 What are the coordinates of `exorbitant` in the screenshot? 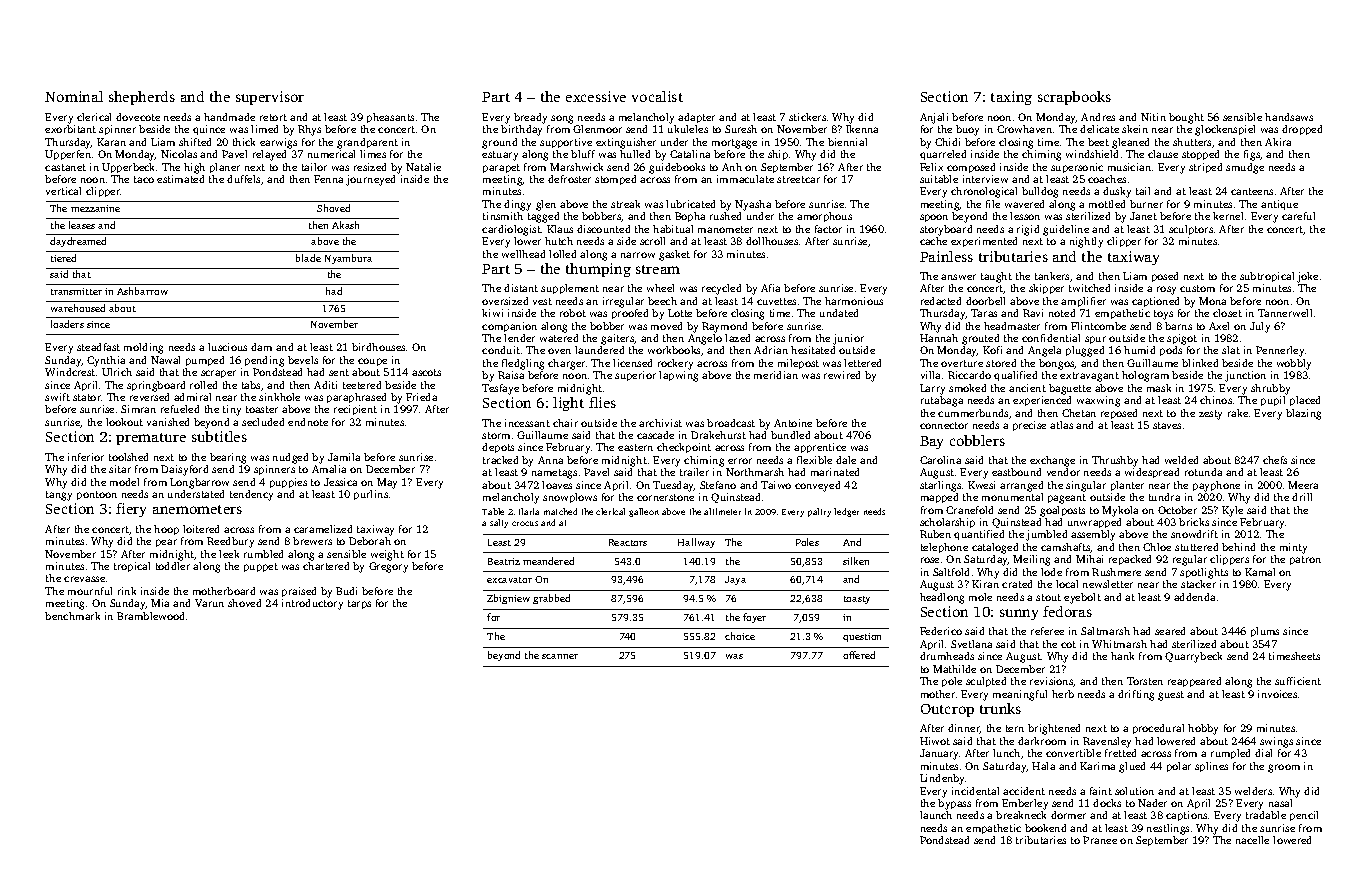 It's located at (70, 129).
